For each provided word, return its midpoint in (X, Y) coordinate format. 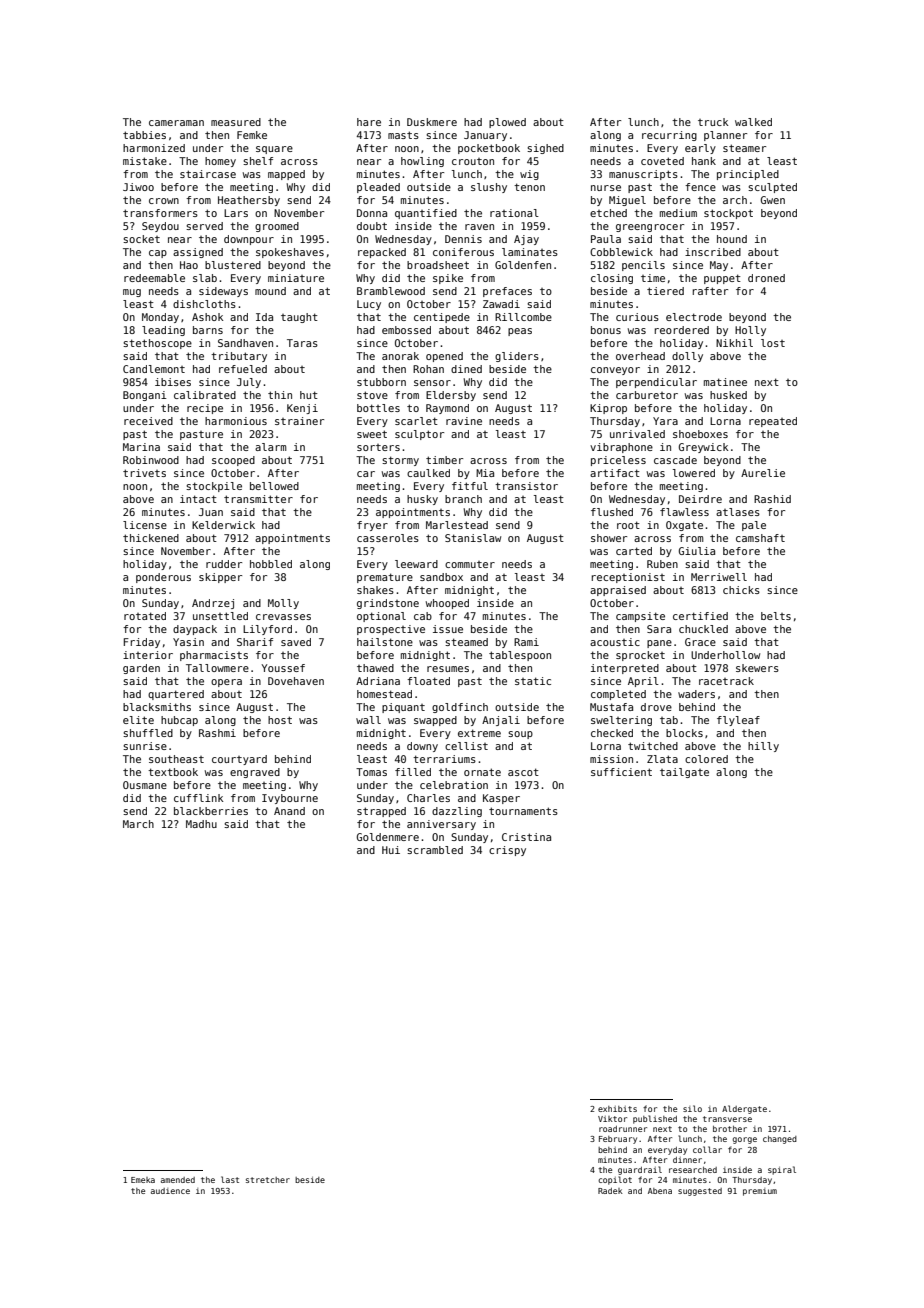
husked (728, 395)
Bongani (145, 396)
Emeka (143, 1180)
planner (725, 136)
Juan (211, 512)
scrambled (435, 850)
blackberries (211, 811)
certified (700, 616)
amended (178, 1180)
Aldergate (744, 1109)
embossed (406, 330)
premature (385, 578)
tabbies (144, 135)
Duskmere (432, 122)
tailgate (684, 773)
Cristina (526, 837)
